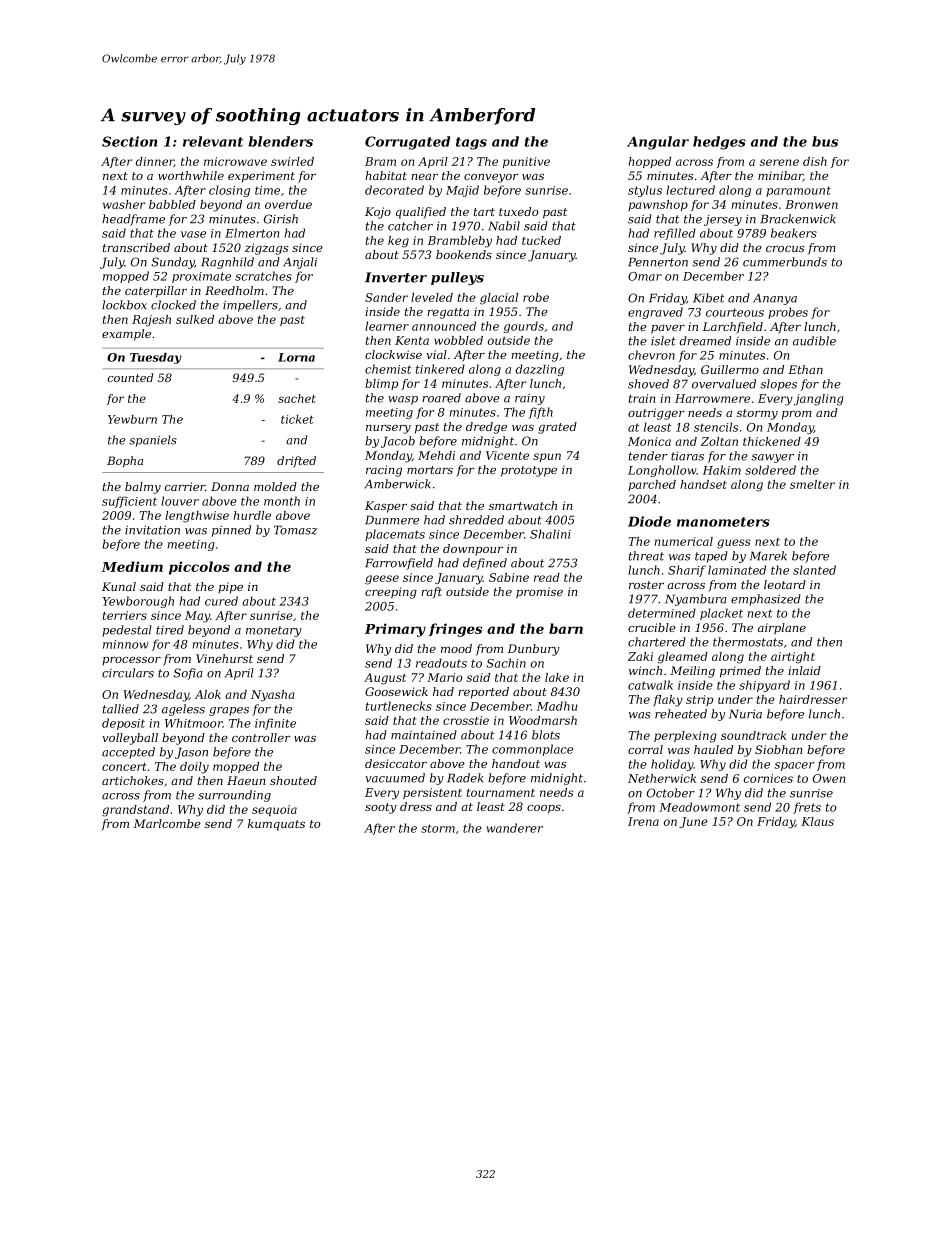 This screenshot has width=952, height=1233. I want to click on Medium, so click(132, 566).
